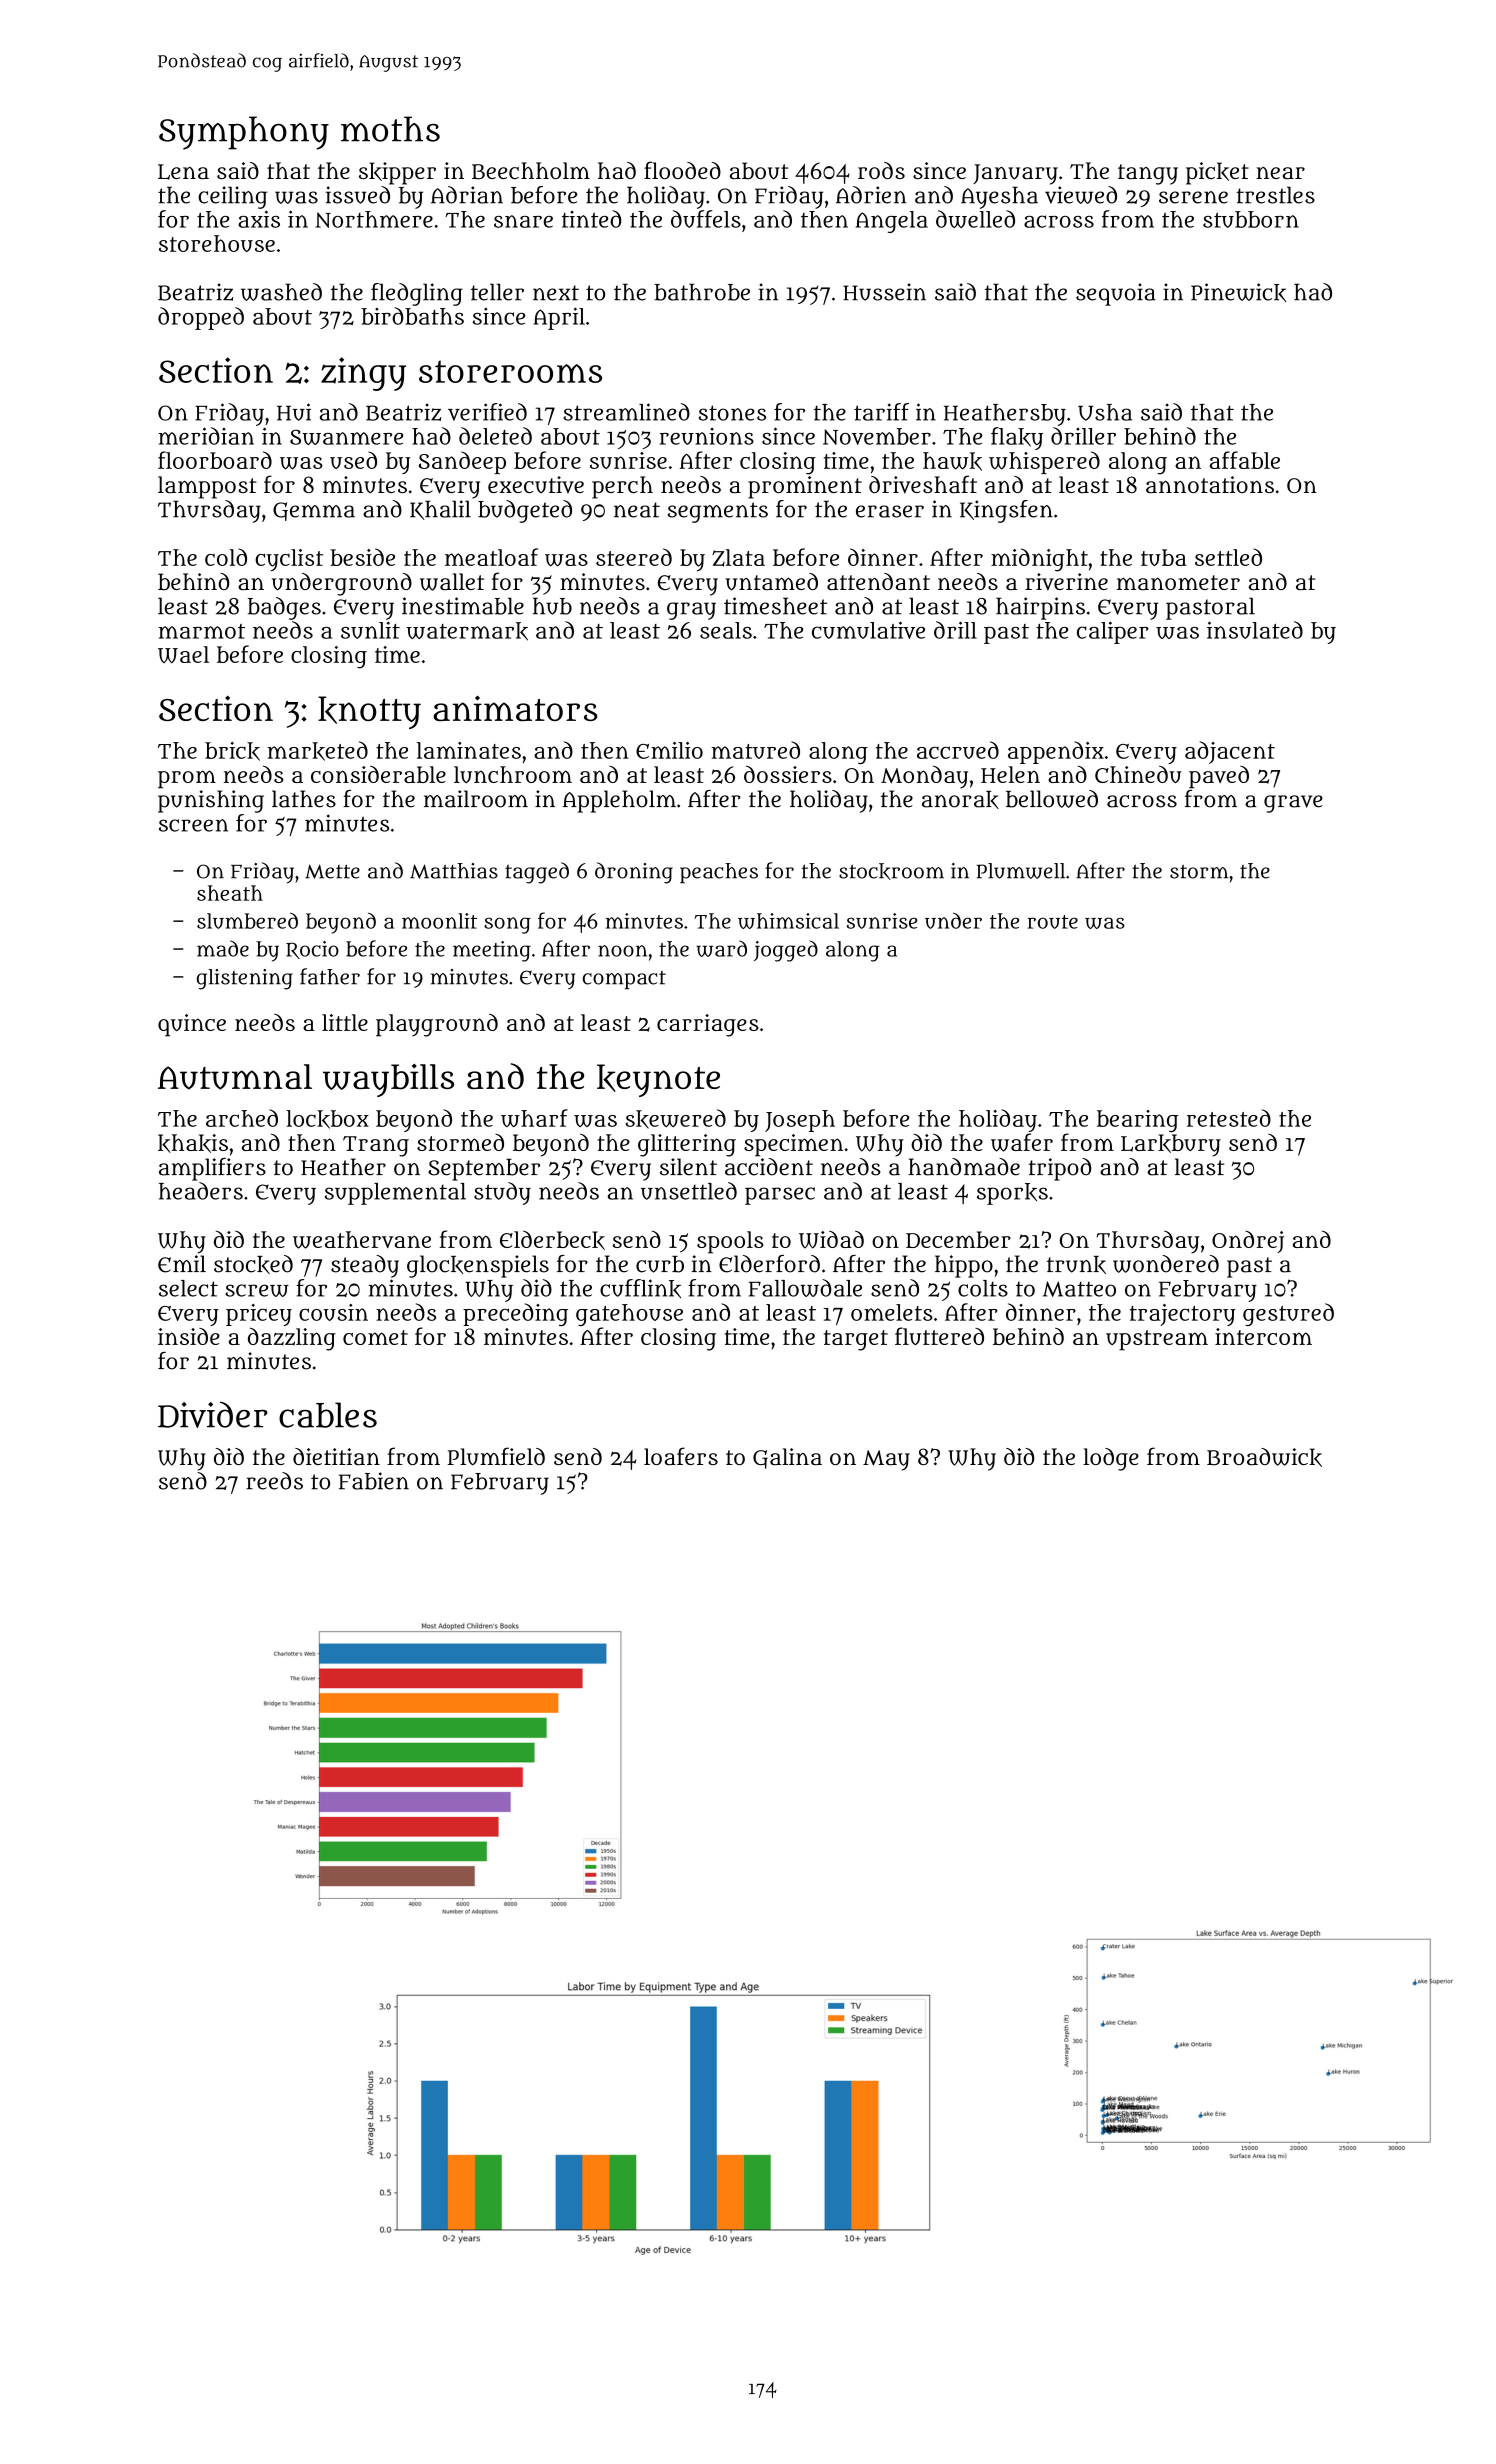  I want to click on loafers, so click(681, 1456).
